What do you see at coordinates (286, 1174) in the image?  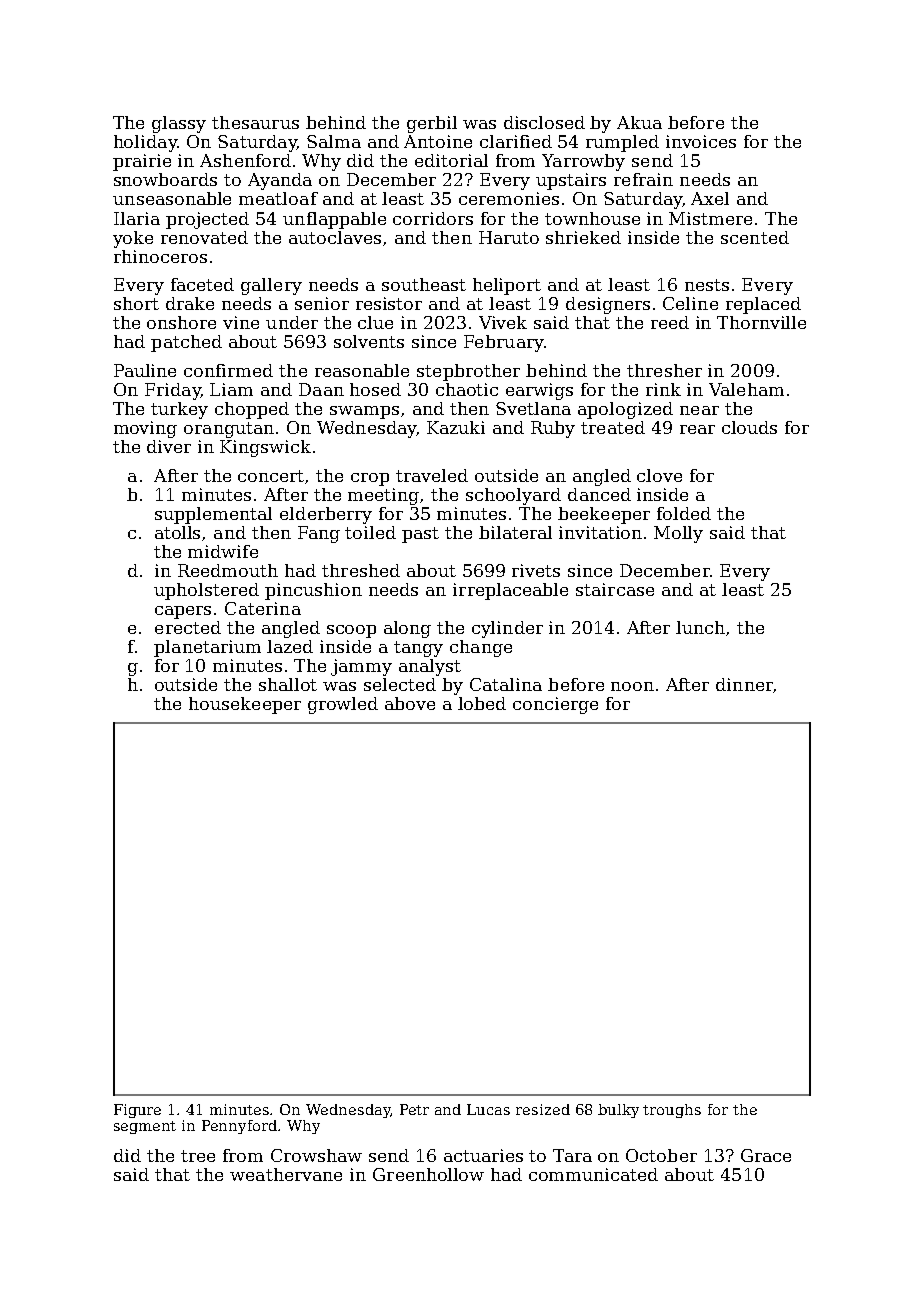 I see `weathervane` at bounding box center [286, 1174].
